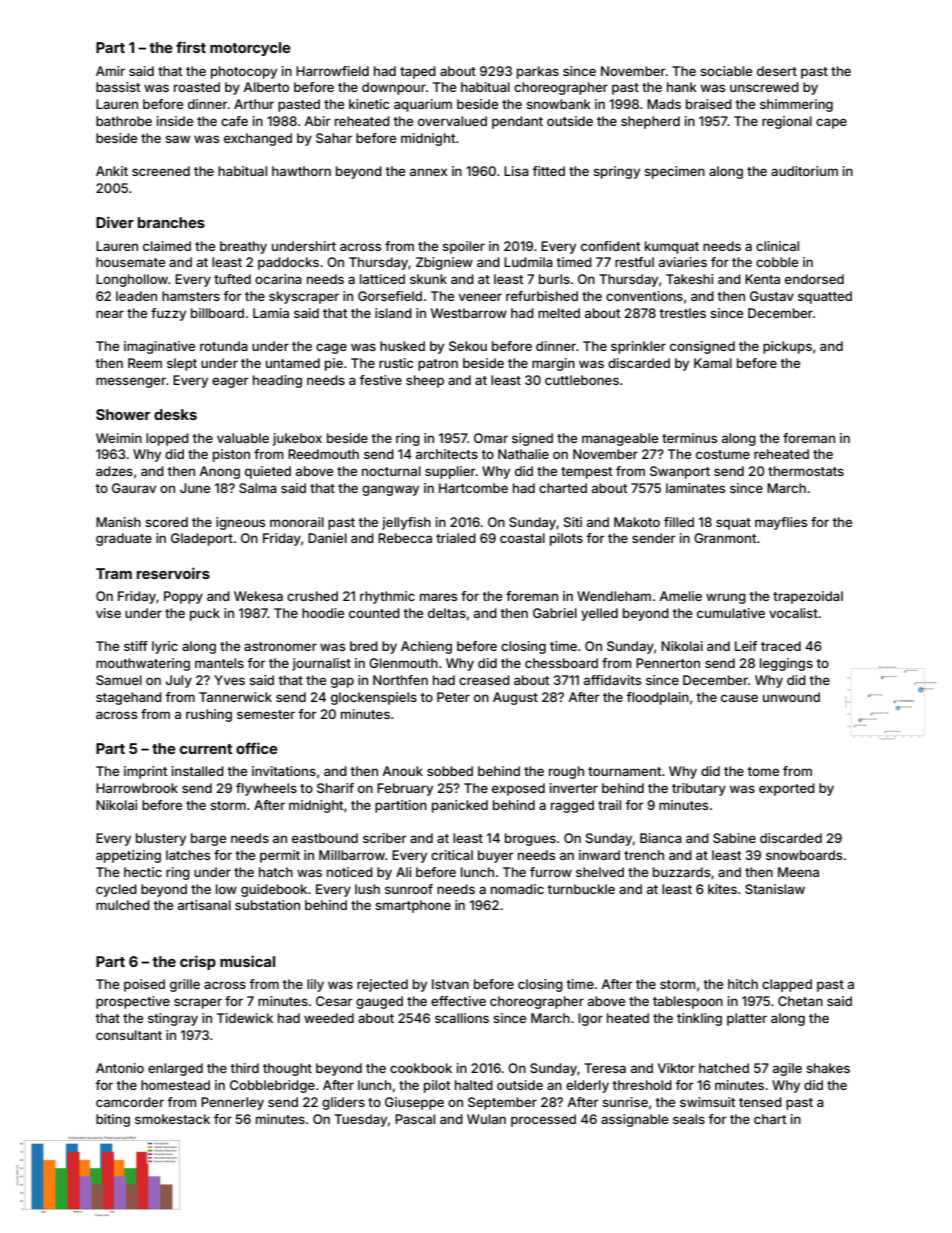 This page has width=952, height=1233. What do you see at coordinates (137, 788) in the page?
I see `Harrowbrook` at bounding box center [137, 788].
